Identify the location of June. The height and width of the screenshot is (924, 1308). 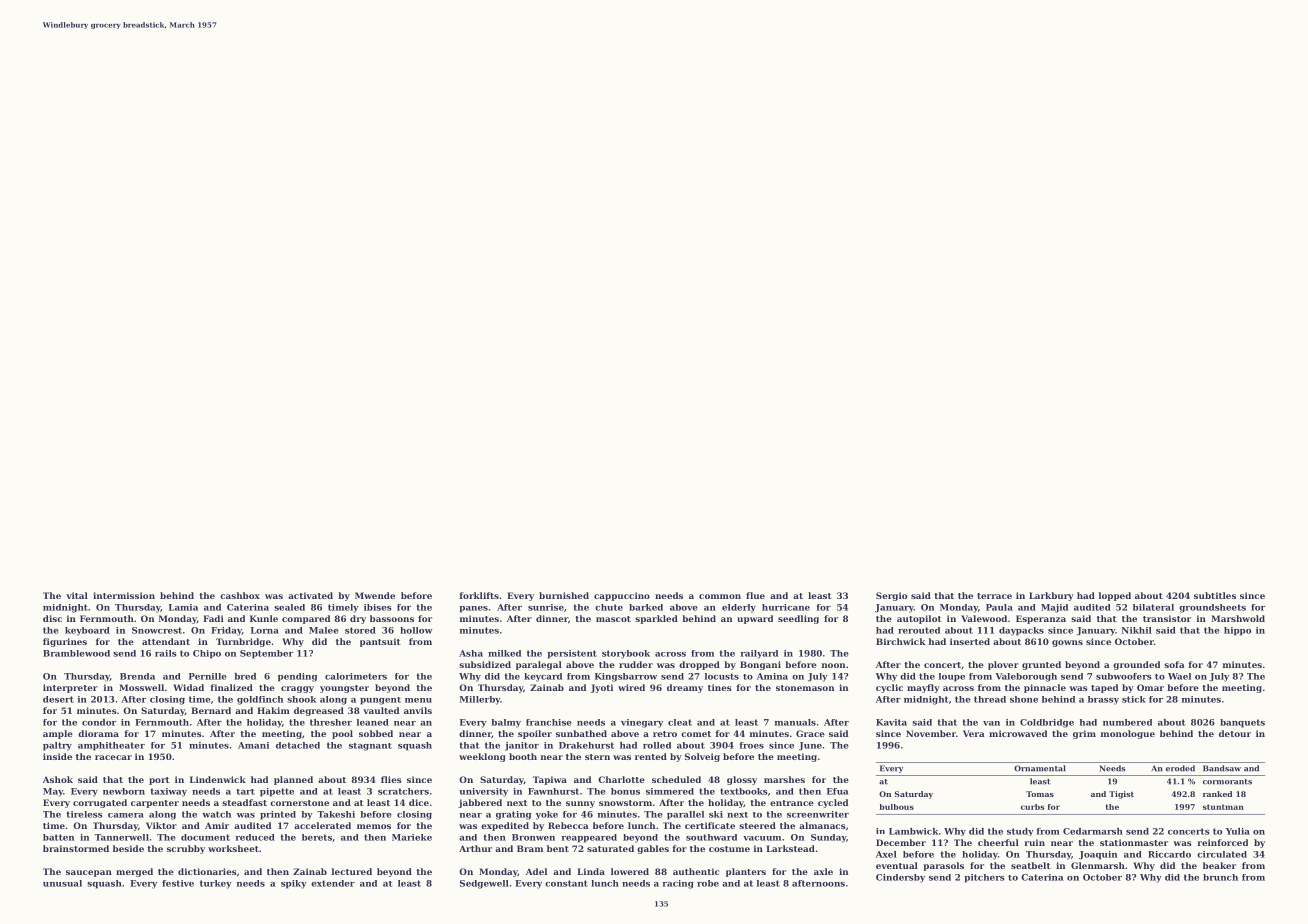
(810, 746).
